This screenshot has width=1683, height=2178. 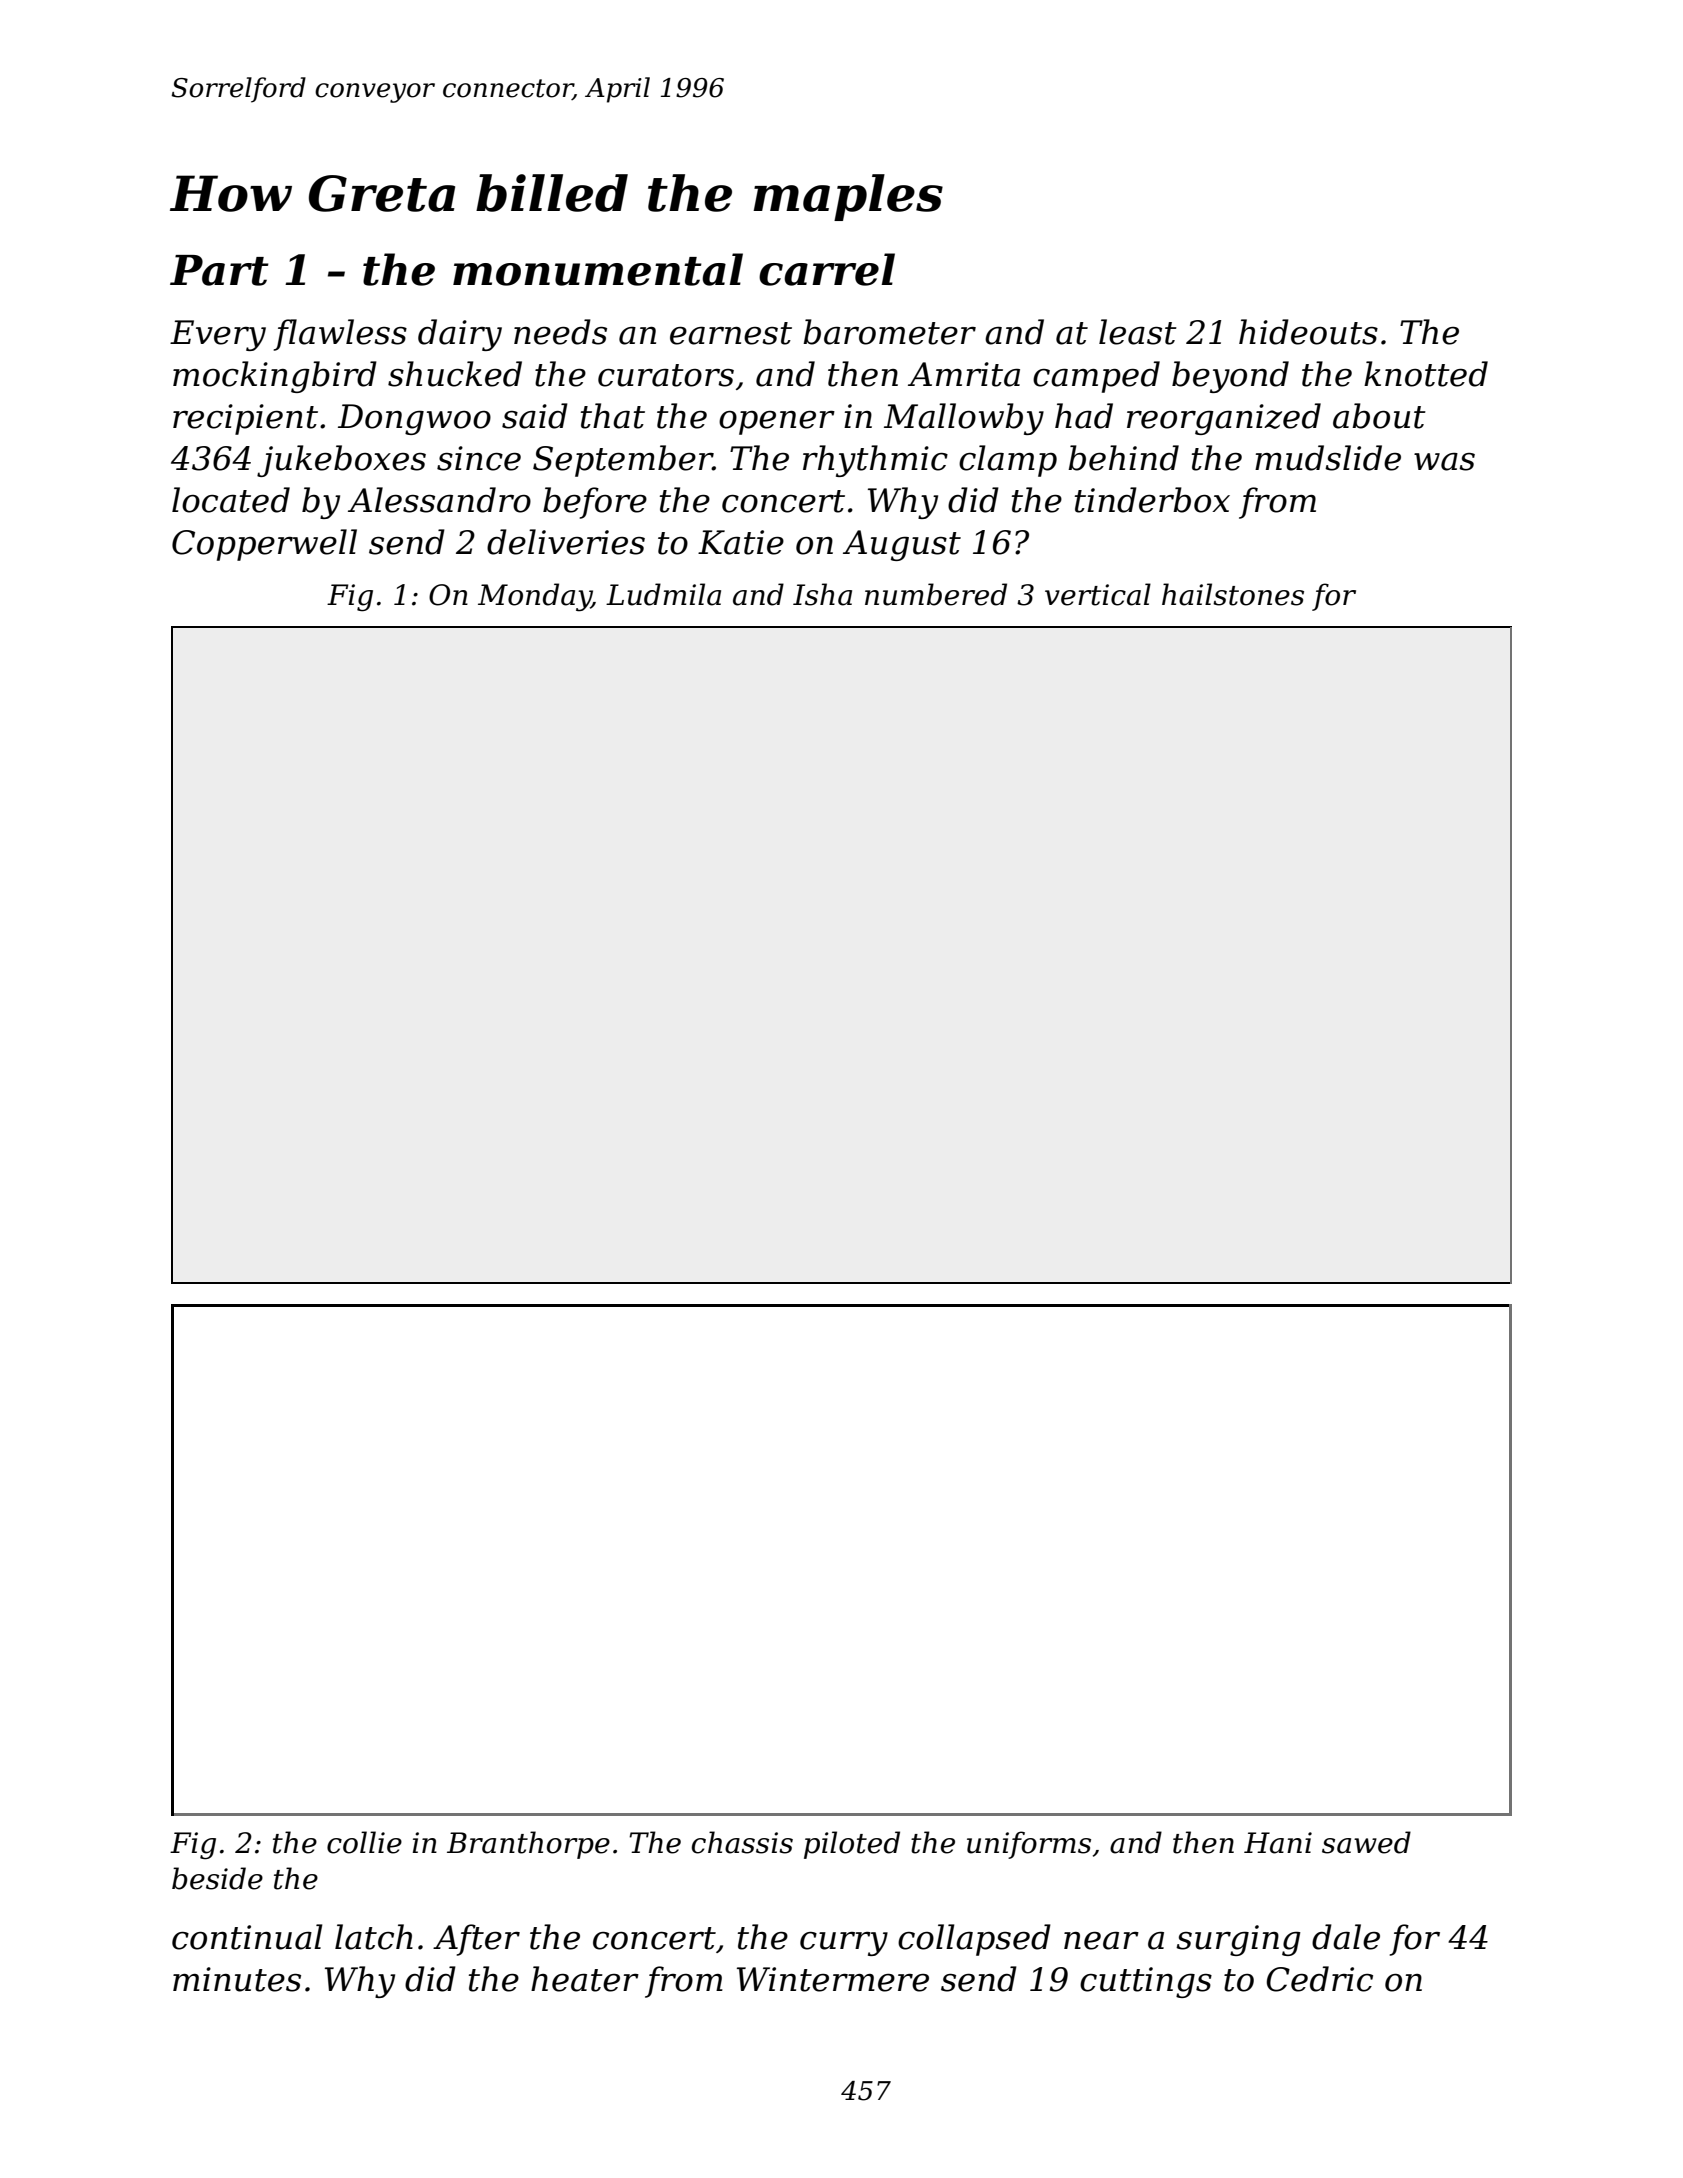 I want to click on Branthorpe, so click(x=528, y=1845).
